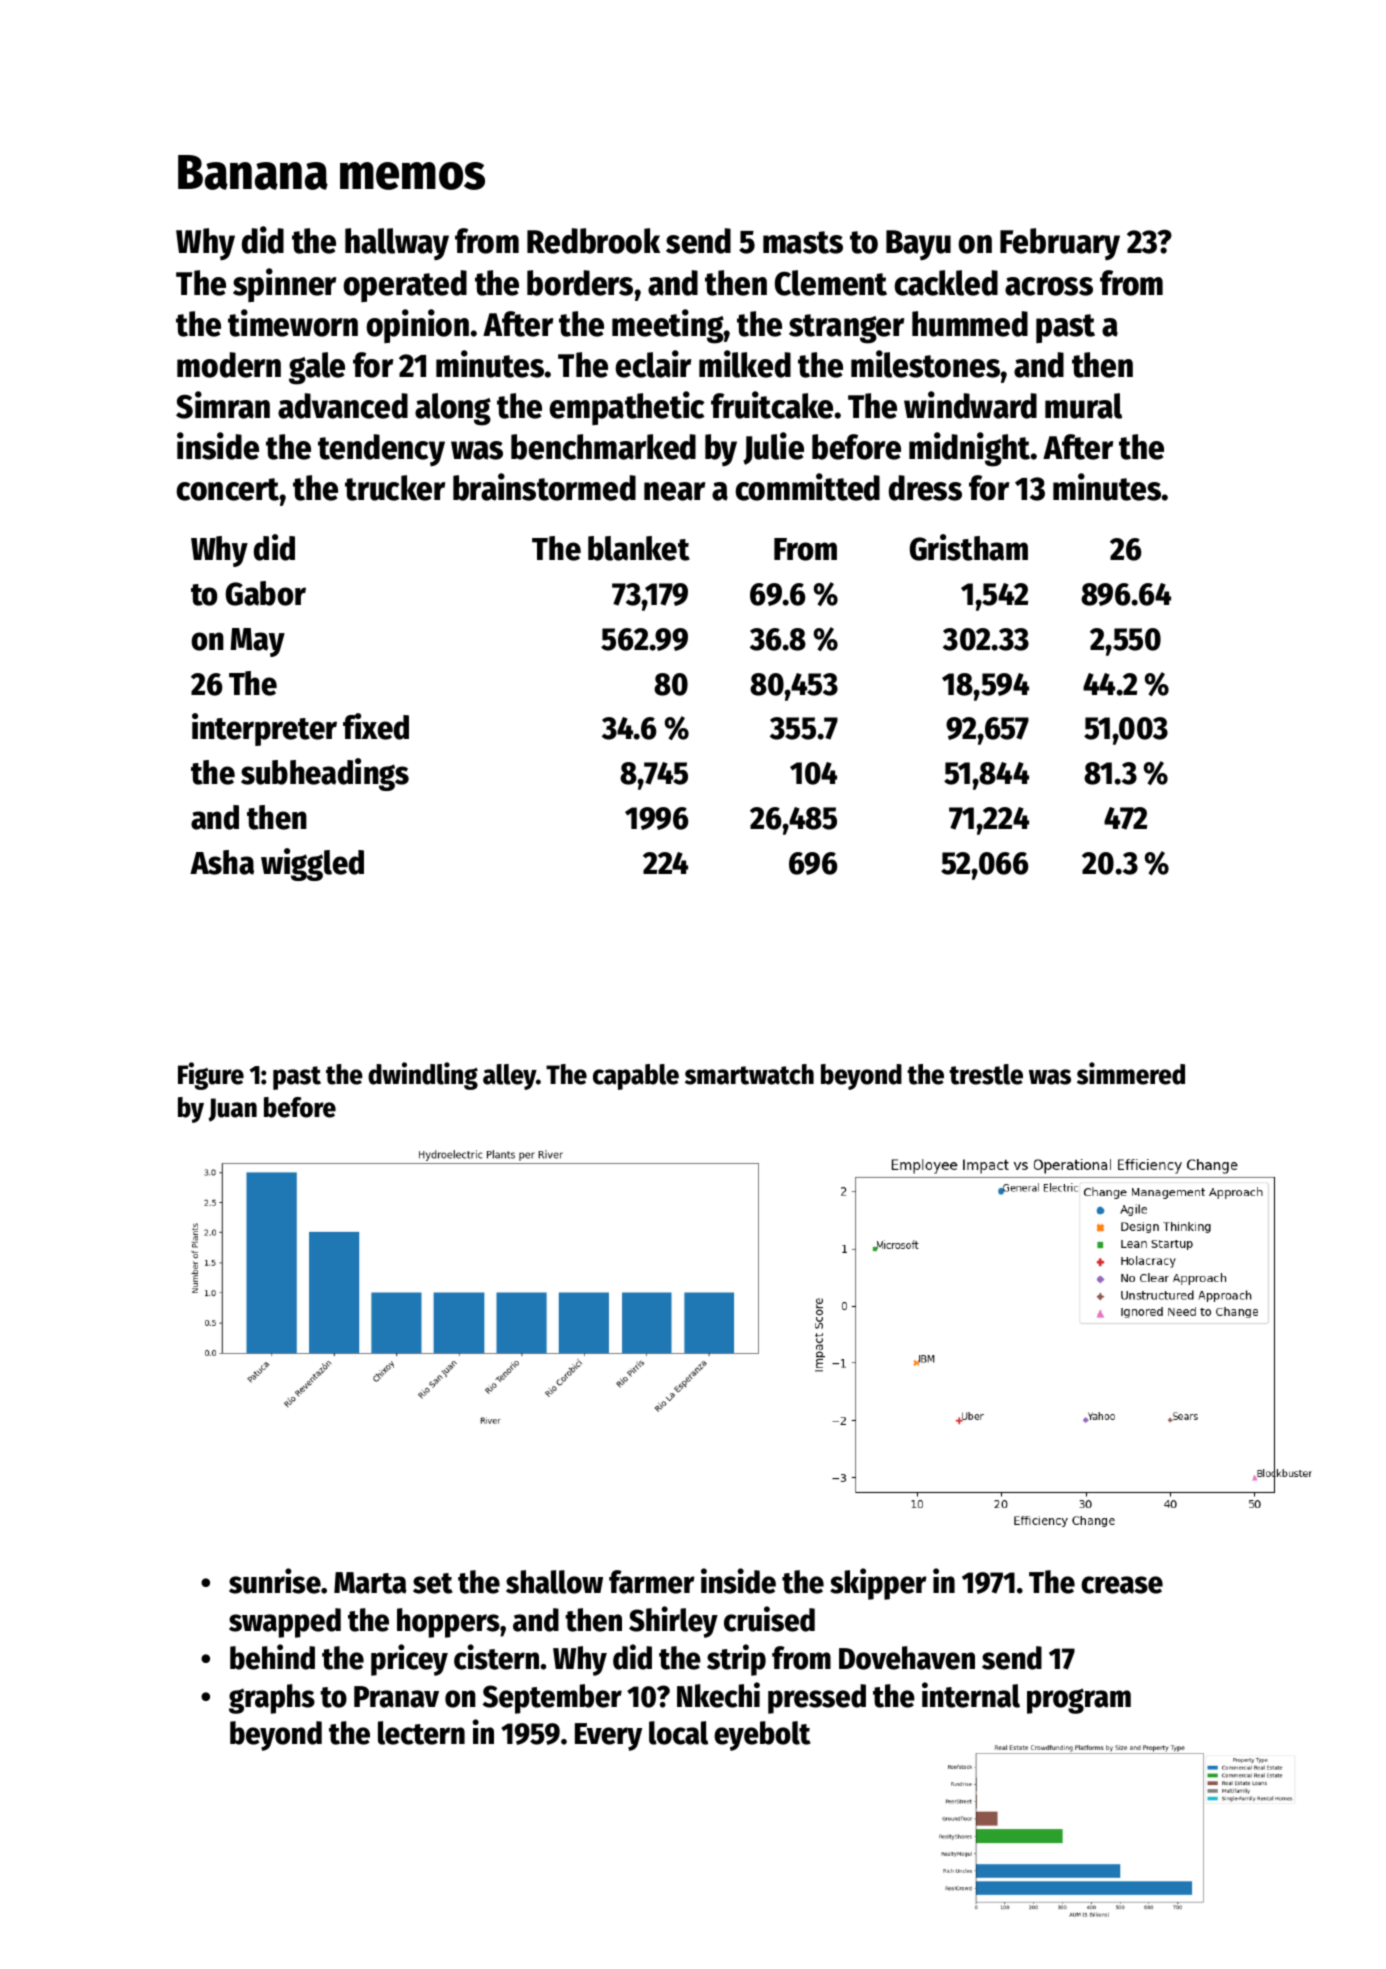 The width and height of the document is (1386, 1969). Describe the element at coordinates (223, 405) in the document. I see `Simran` at that location.
